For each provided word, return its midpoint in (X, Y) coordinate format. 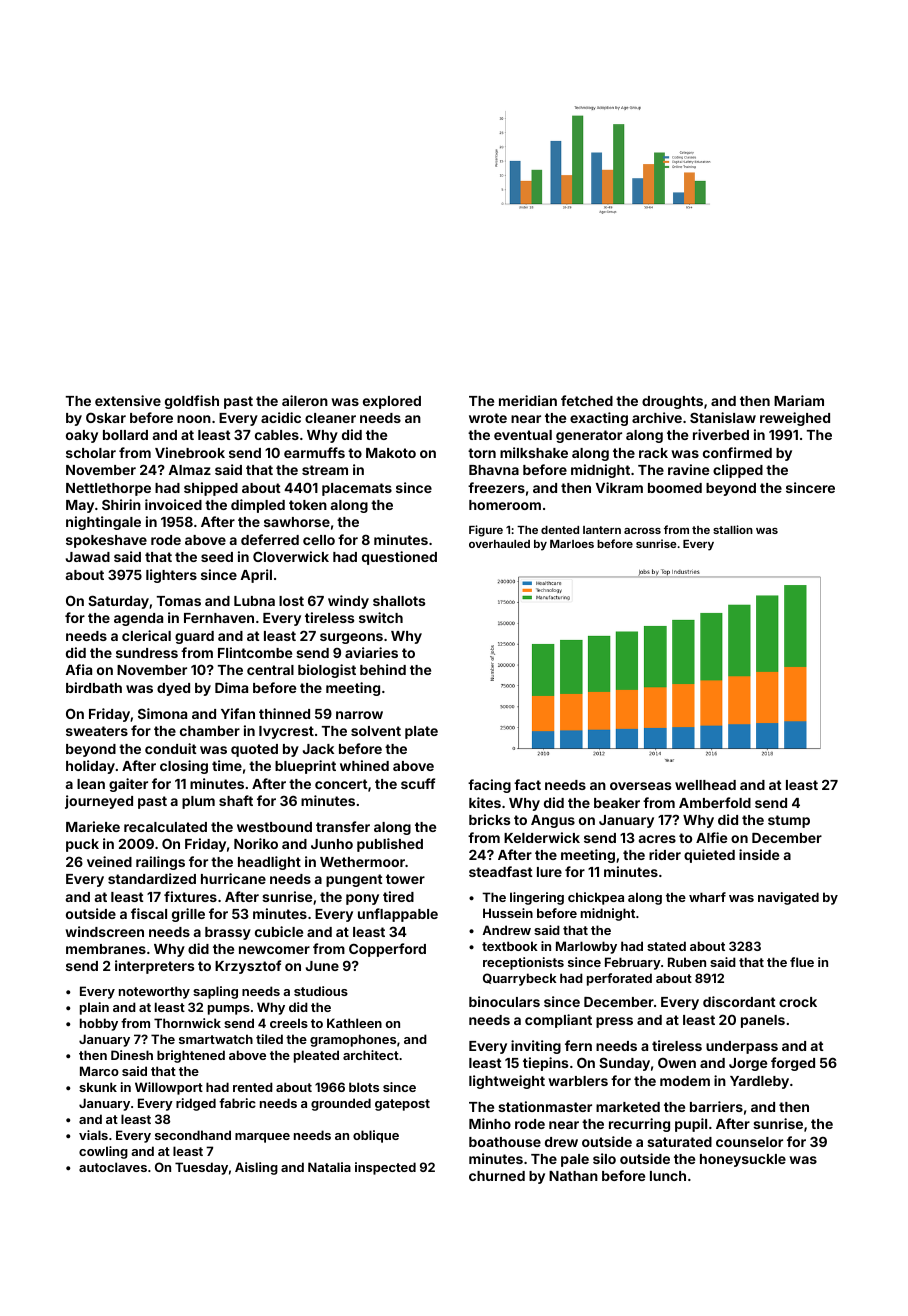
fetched (587, 400)
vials (93, 1135)
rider (665, 854)
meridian (528, 400)
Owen (677, 1062)
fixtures (190, 896)
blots (364, 1087)
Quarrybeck (520, 979)
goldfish (192, 402)
